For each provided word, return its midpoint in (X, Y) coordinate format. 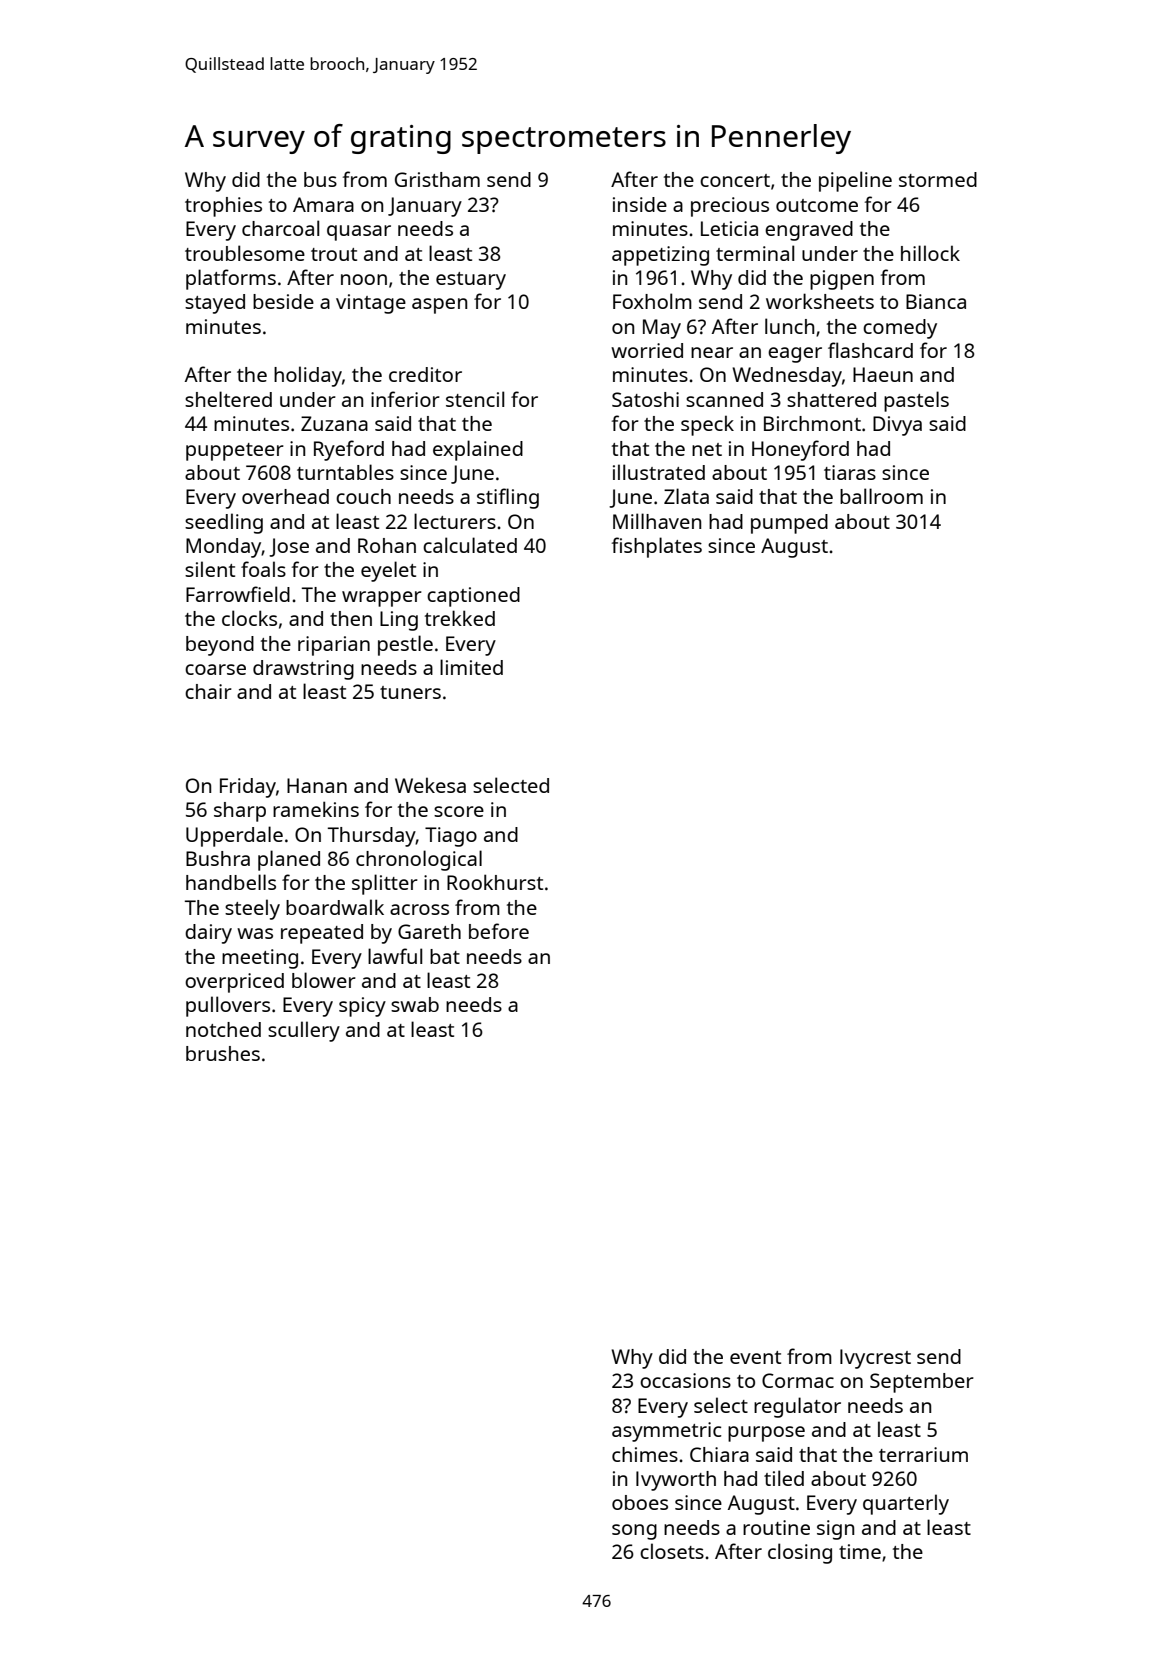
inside (640, 204)
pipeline (855, 181)
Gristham (437, 179)
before (499, 931)
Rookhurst (495, 882)
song (634, 1532)
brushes (223, 1053)
